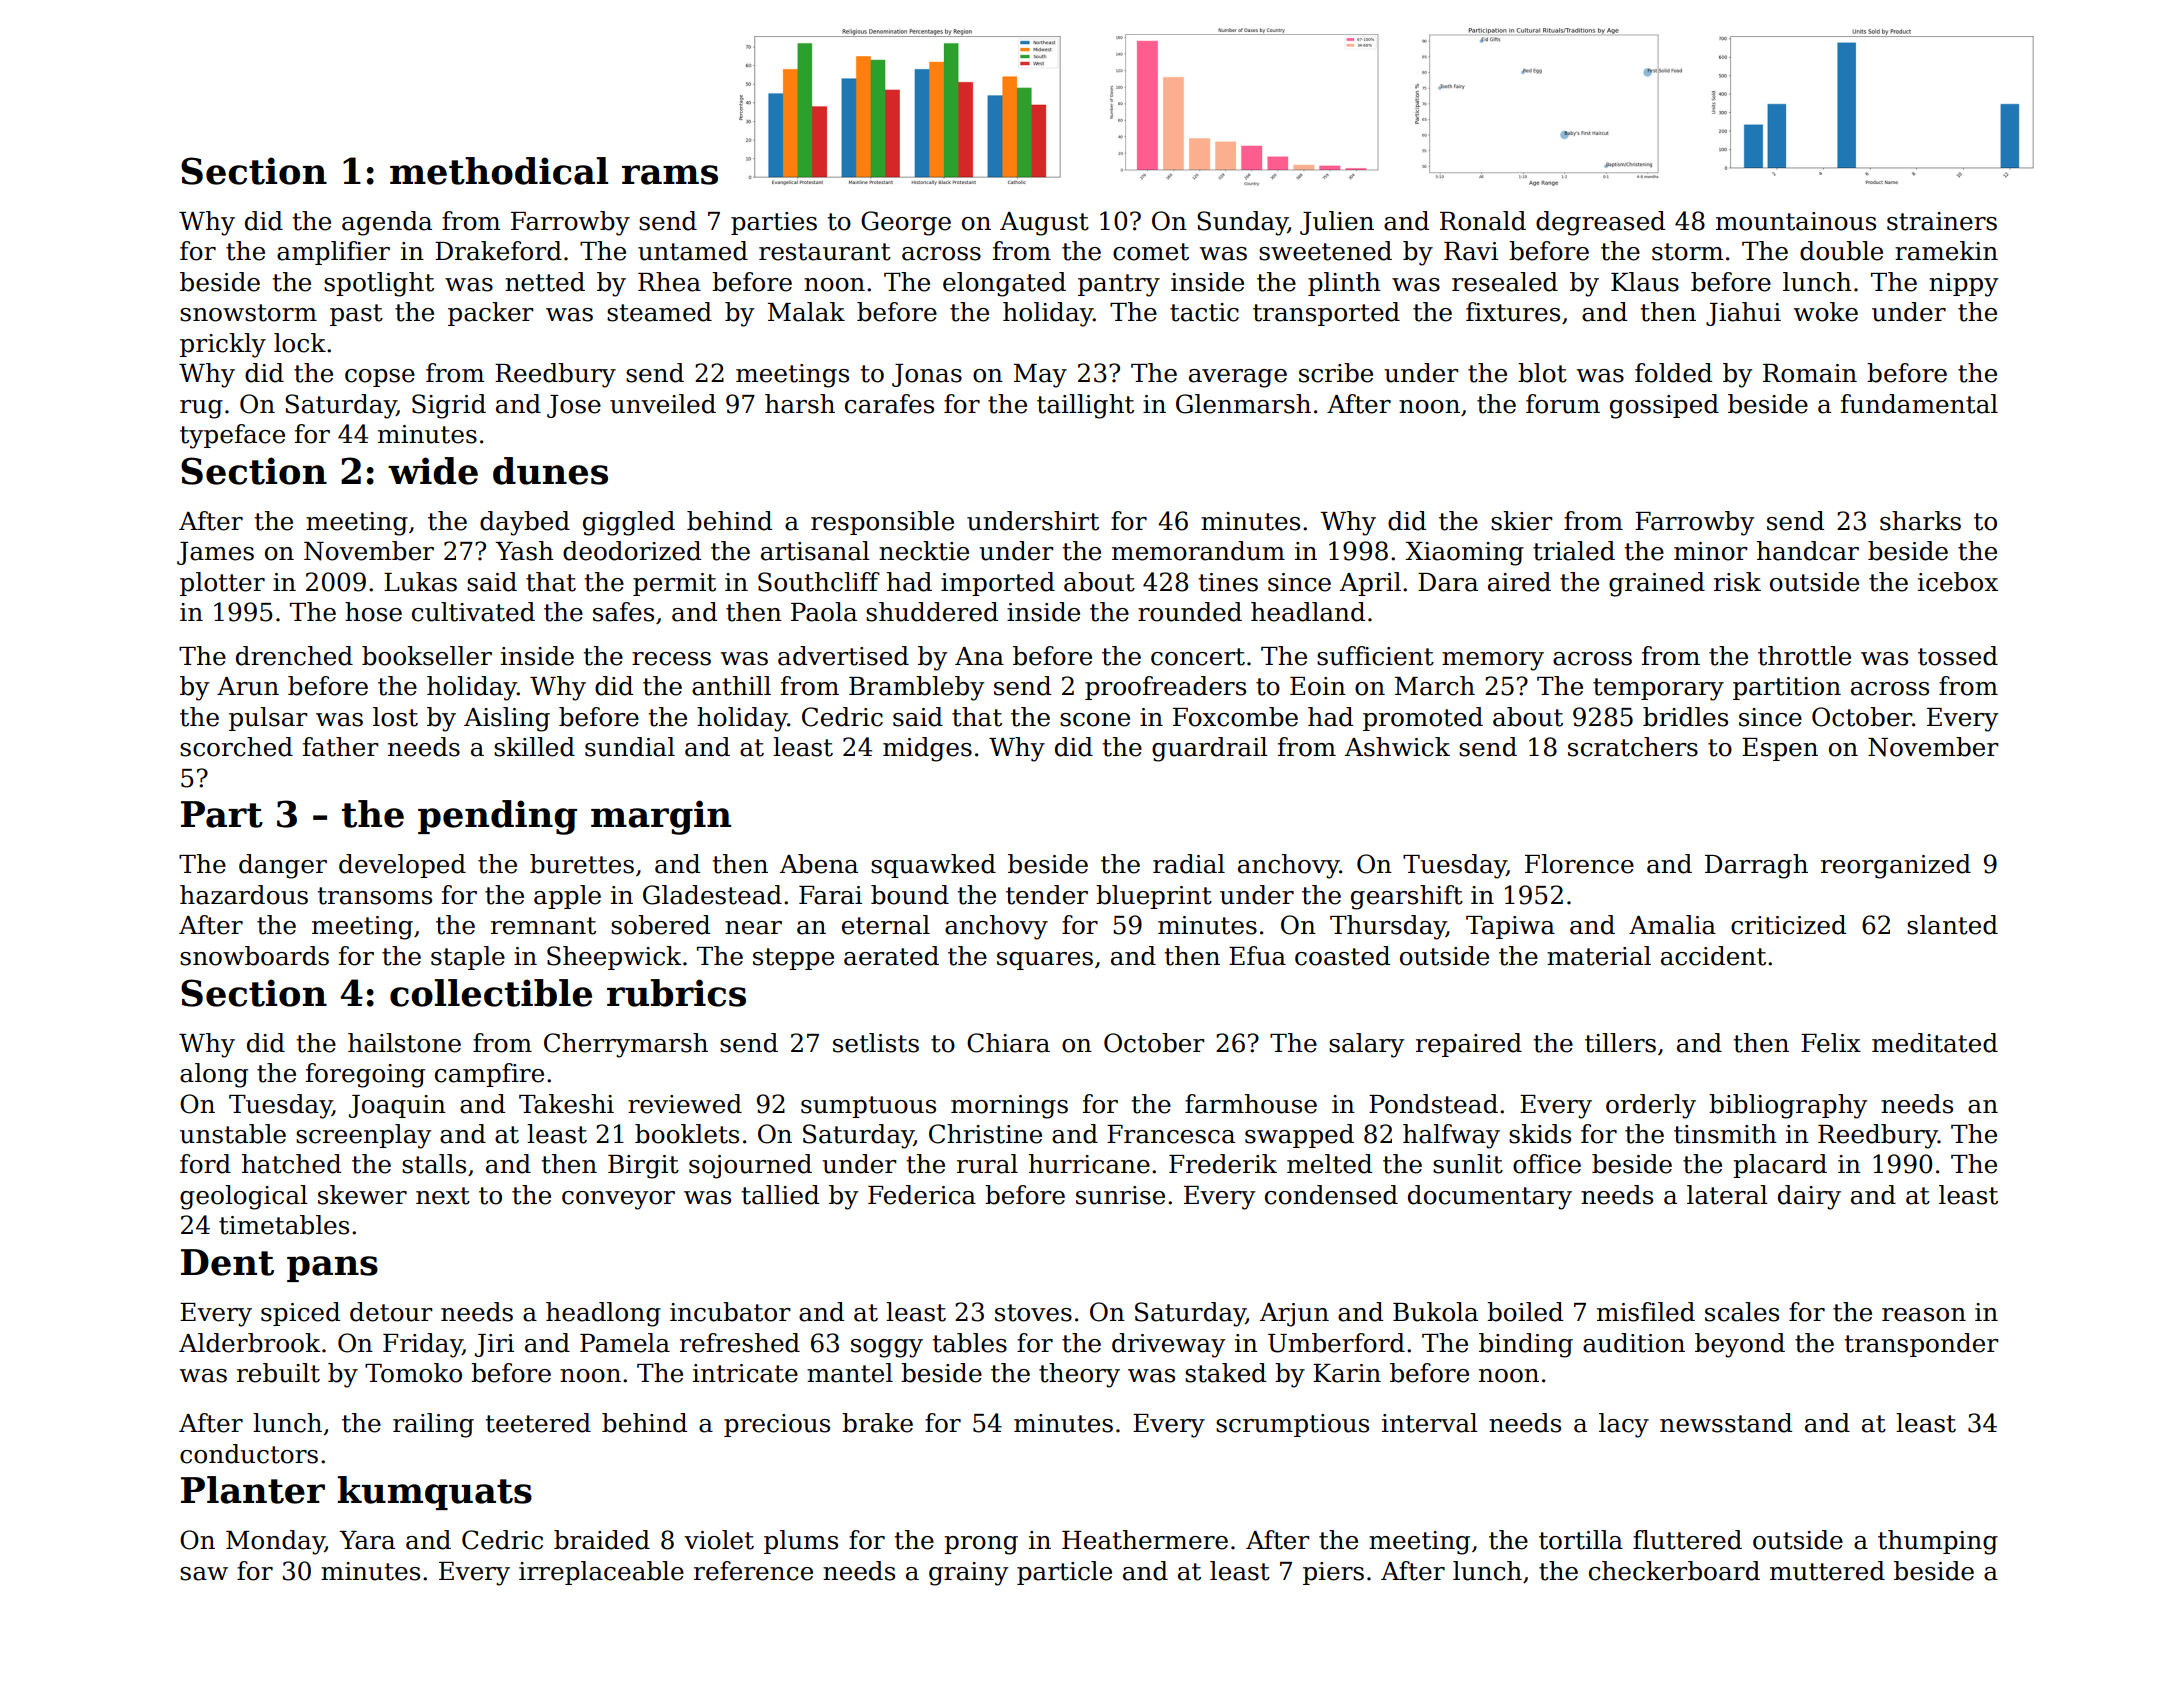 The height and width of the page is (1683, 2178). What do you see at coordinates (244, 1197) in the page?
I see `geological` at bounding box center [244, 1197].
